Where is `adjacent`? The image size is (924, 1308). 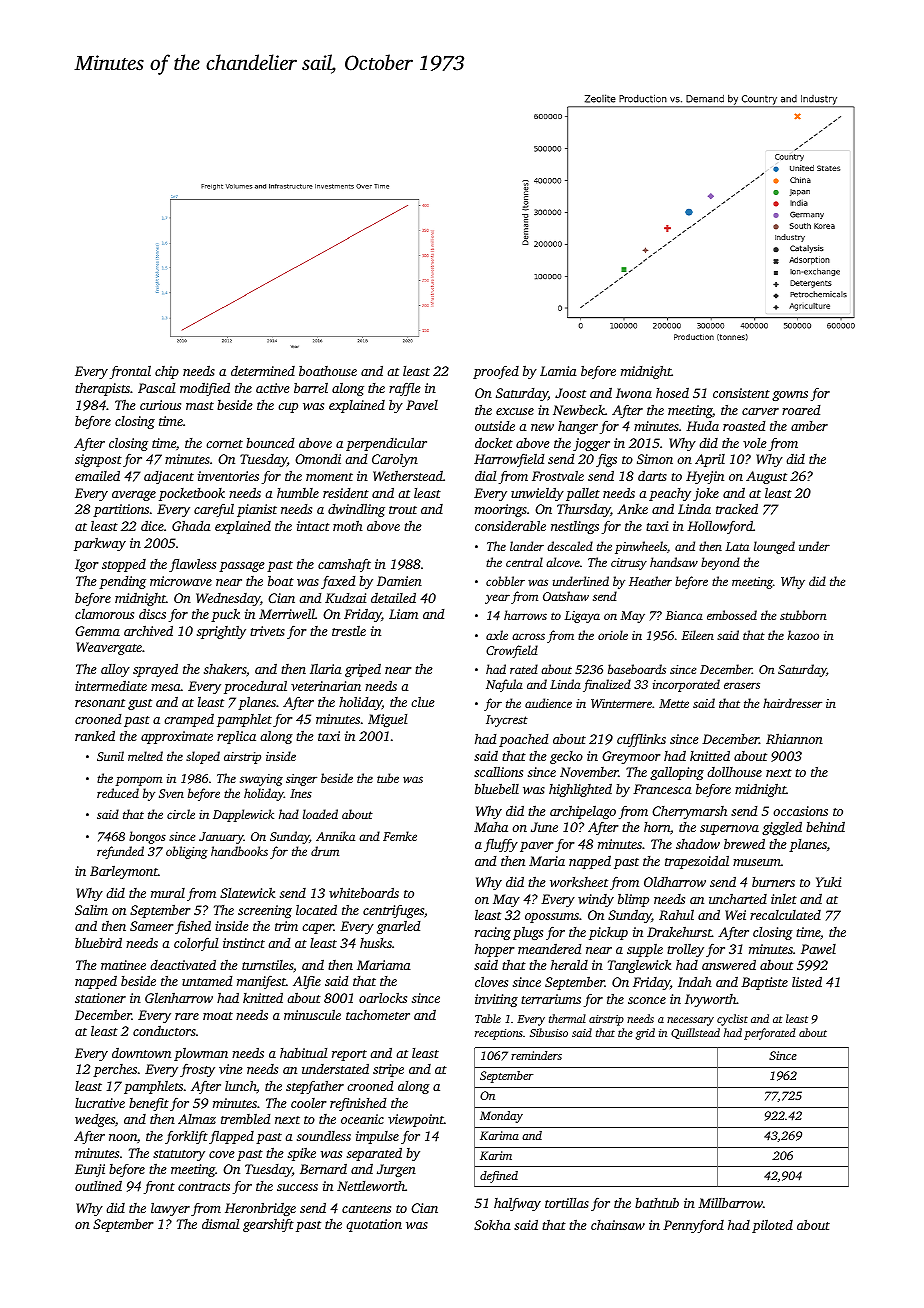 adjacent is located at coordinates (169, 477).
